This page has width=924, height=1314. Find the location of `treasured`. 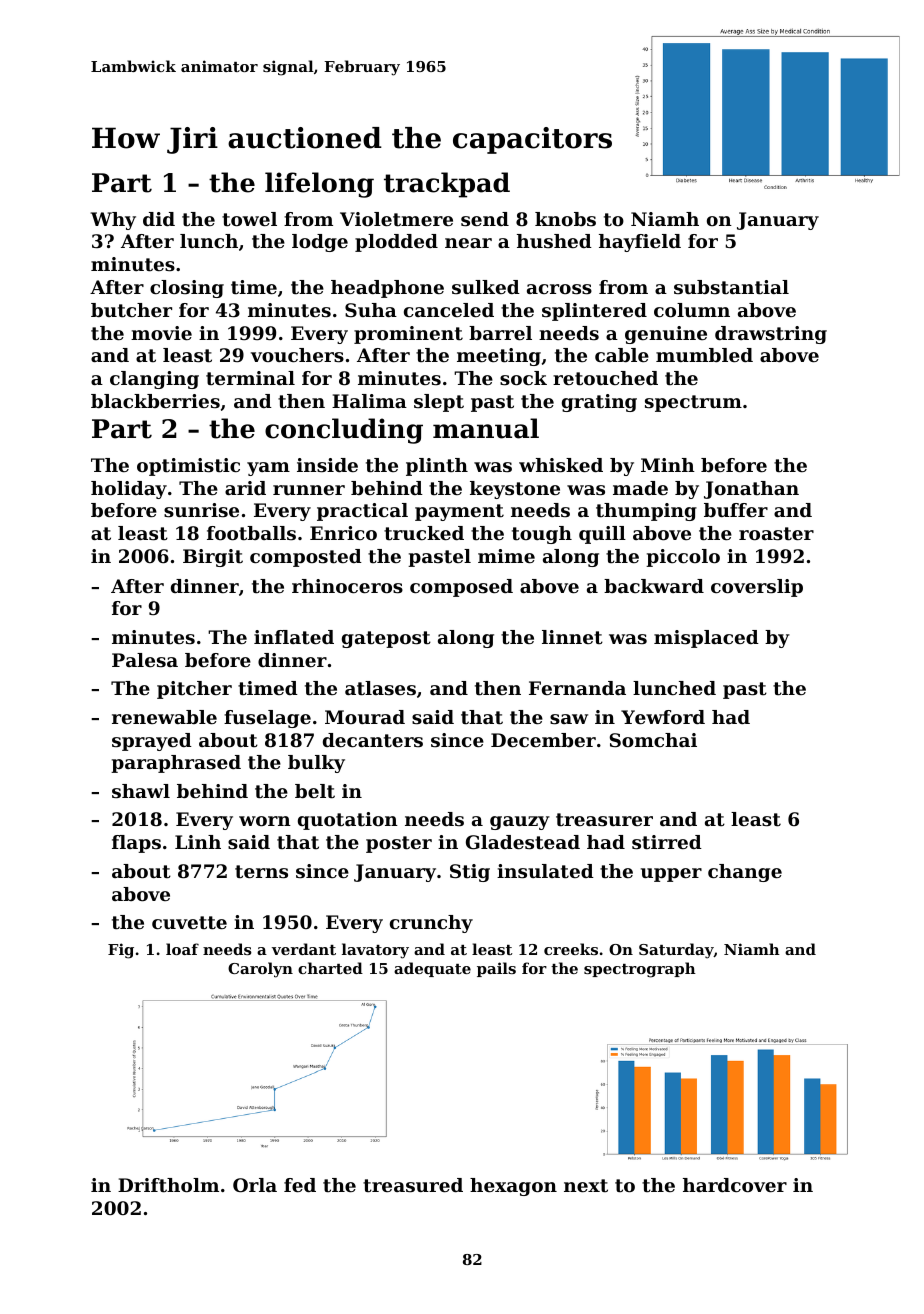

treasured is located at coordinates (413, 1185).
